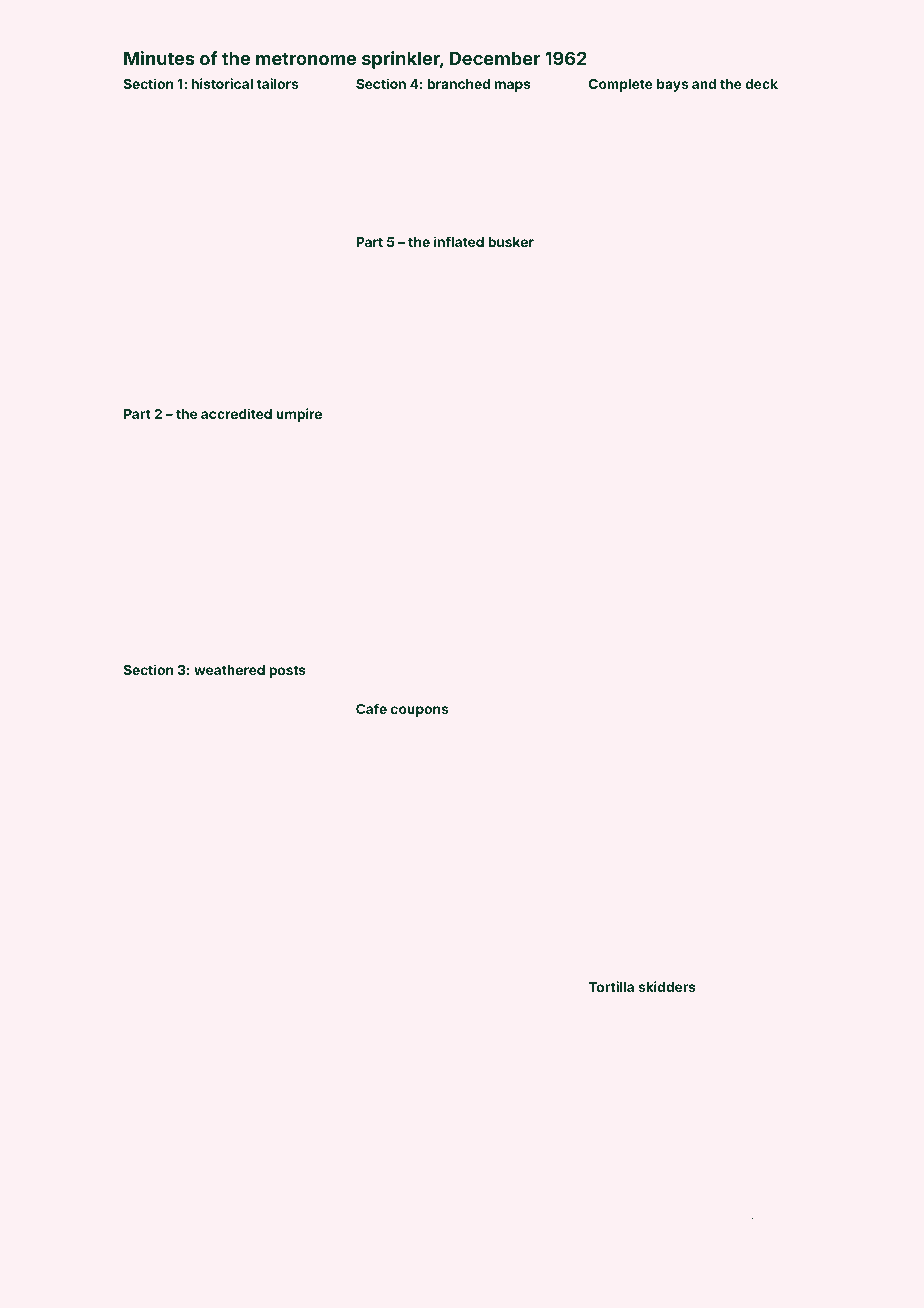  Describe the element at coordinates (479, 285) in the screenshot. I see `Whitmoor` at that location.
